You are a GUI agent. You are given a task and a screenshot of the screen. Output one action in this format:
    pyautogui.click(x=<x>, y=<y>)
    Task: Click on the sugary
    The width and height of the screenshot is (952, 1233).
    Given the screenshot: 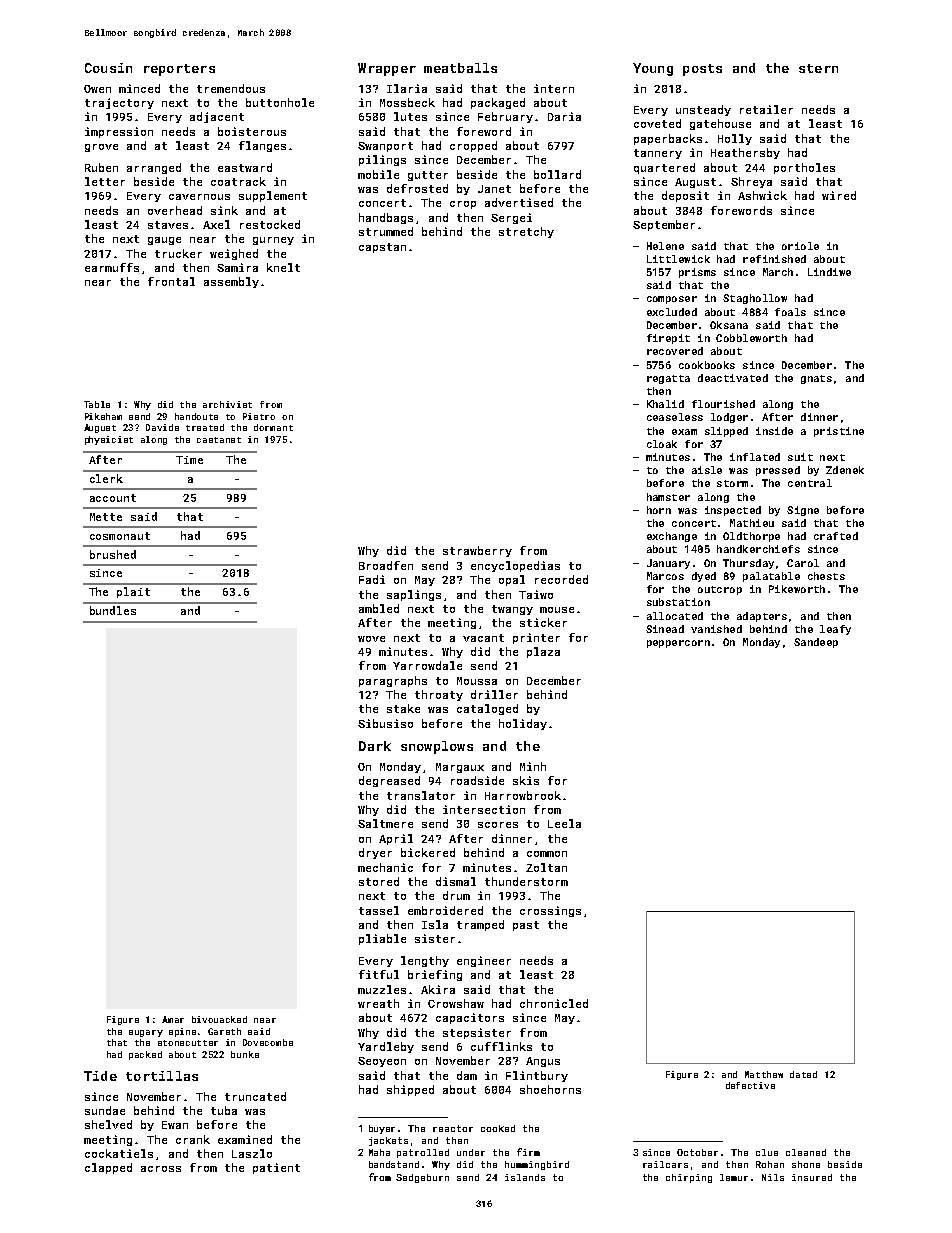 What is the action you would take?
    pyautogui.click(x=146, y=1033)
